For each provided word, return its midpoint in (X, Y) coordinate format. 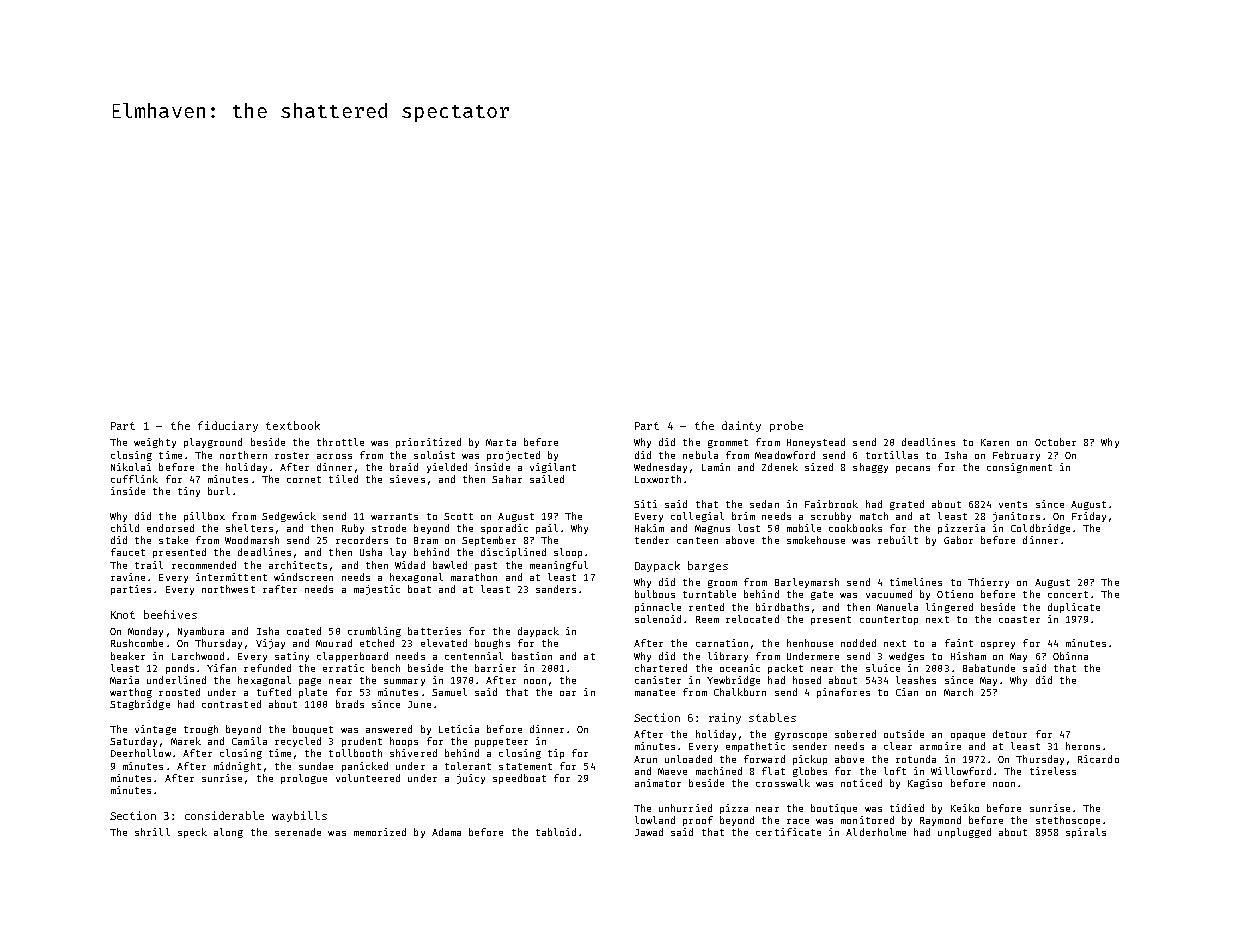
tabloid (556, 832)
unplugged (964, 833)
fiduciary (228, 426)
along (228, 833)
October (1055, 442)
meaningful (559, 566)
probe (786, 426)
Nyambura (201, 632)
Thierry (988, 583)
